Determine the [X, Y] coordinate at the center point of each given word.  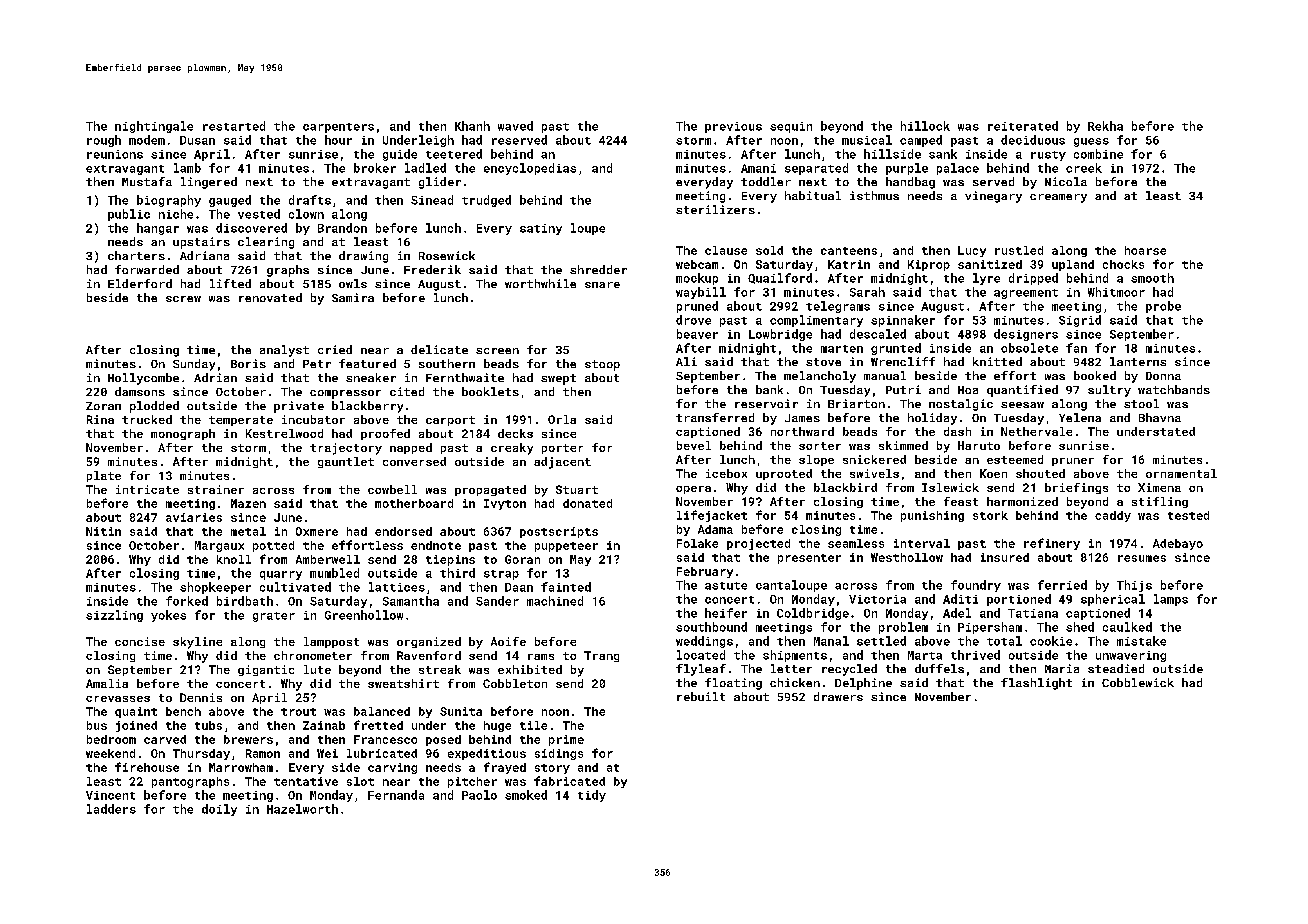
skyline [197, 643]
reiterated [1023, 126]
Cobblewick [1138, 682]
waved [515, 126]
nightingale [154, 127]
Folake [697, 543]
